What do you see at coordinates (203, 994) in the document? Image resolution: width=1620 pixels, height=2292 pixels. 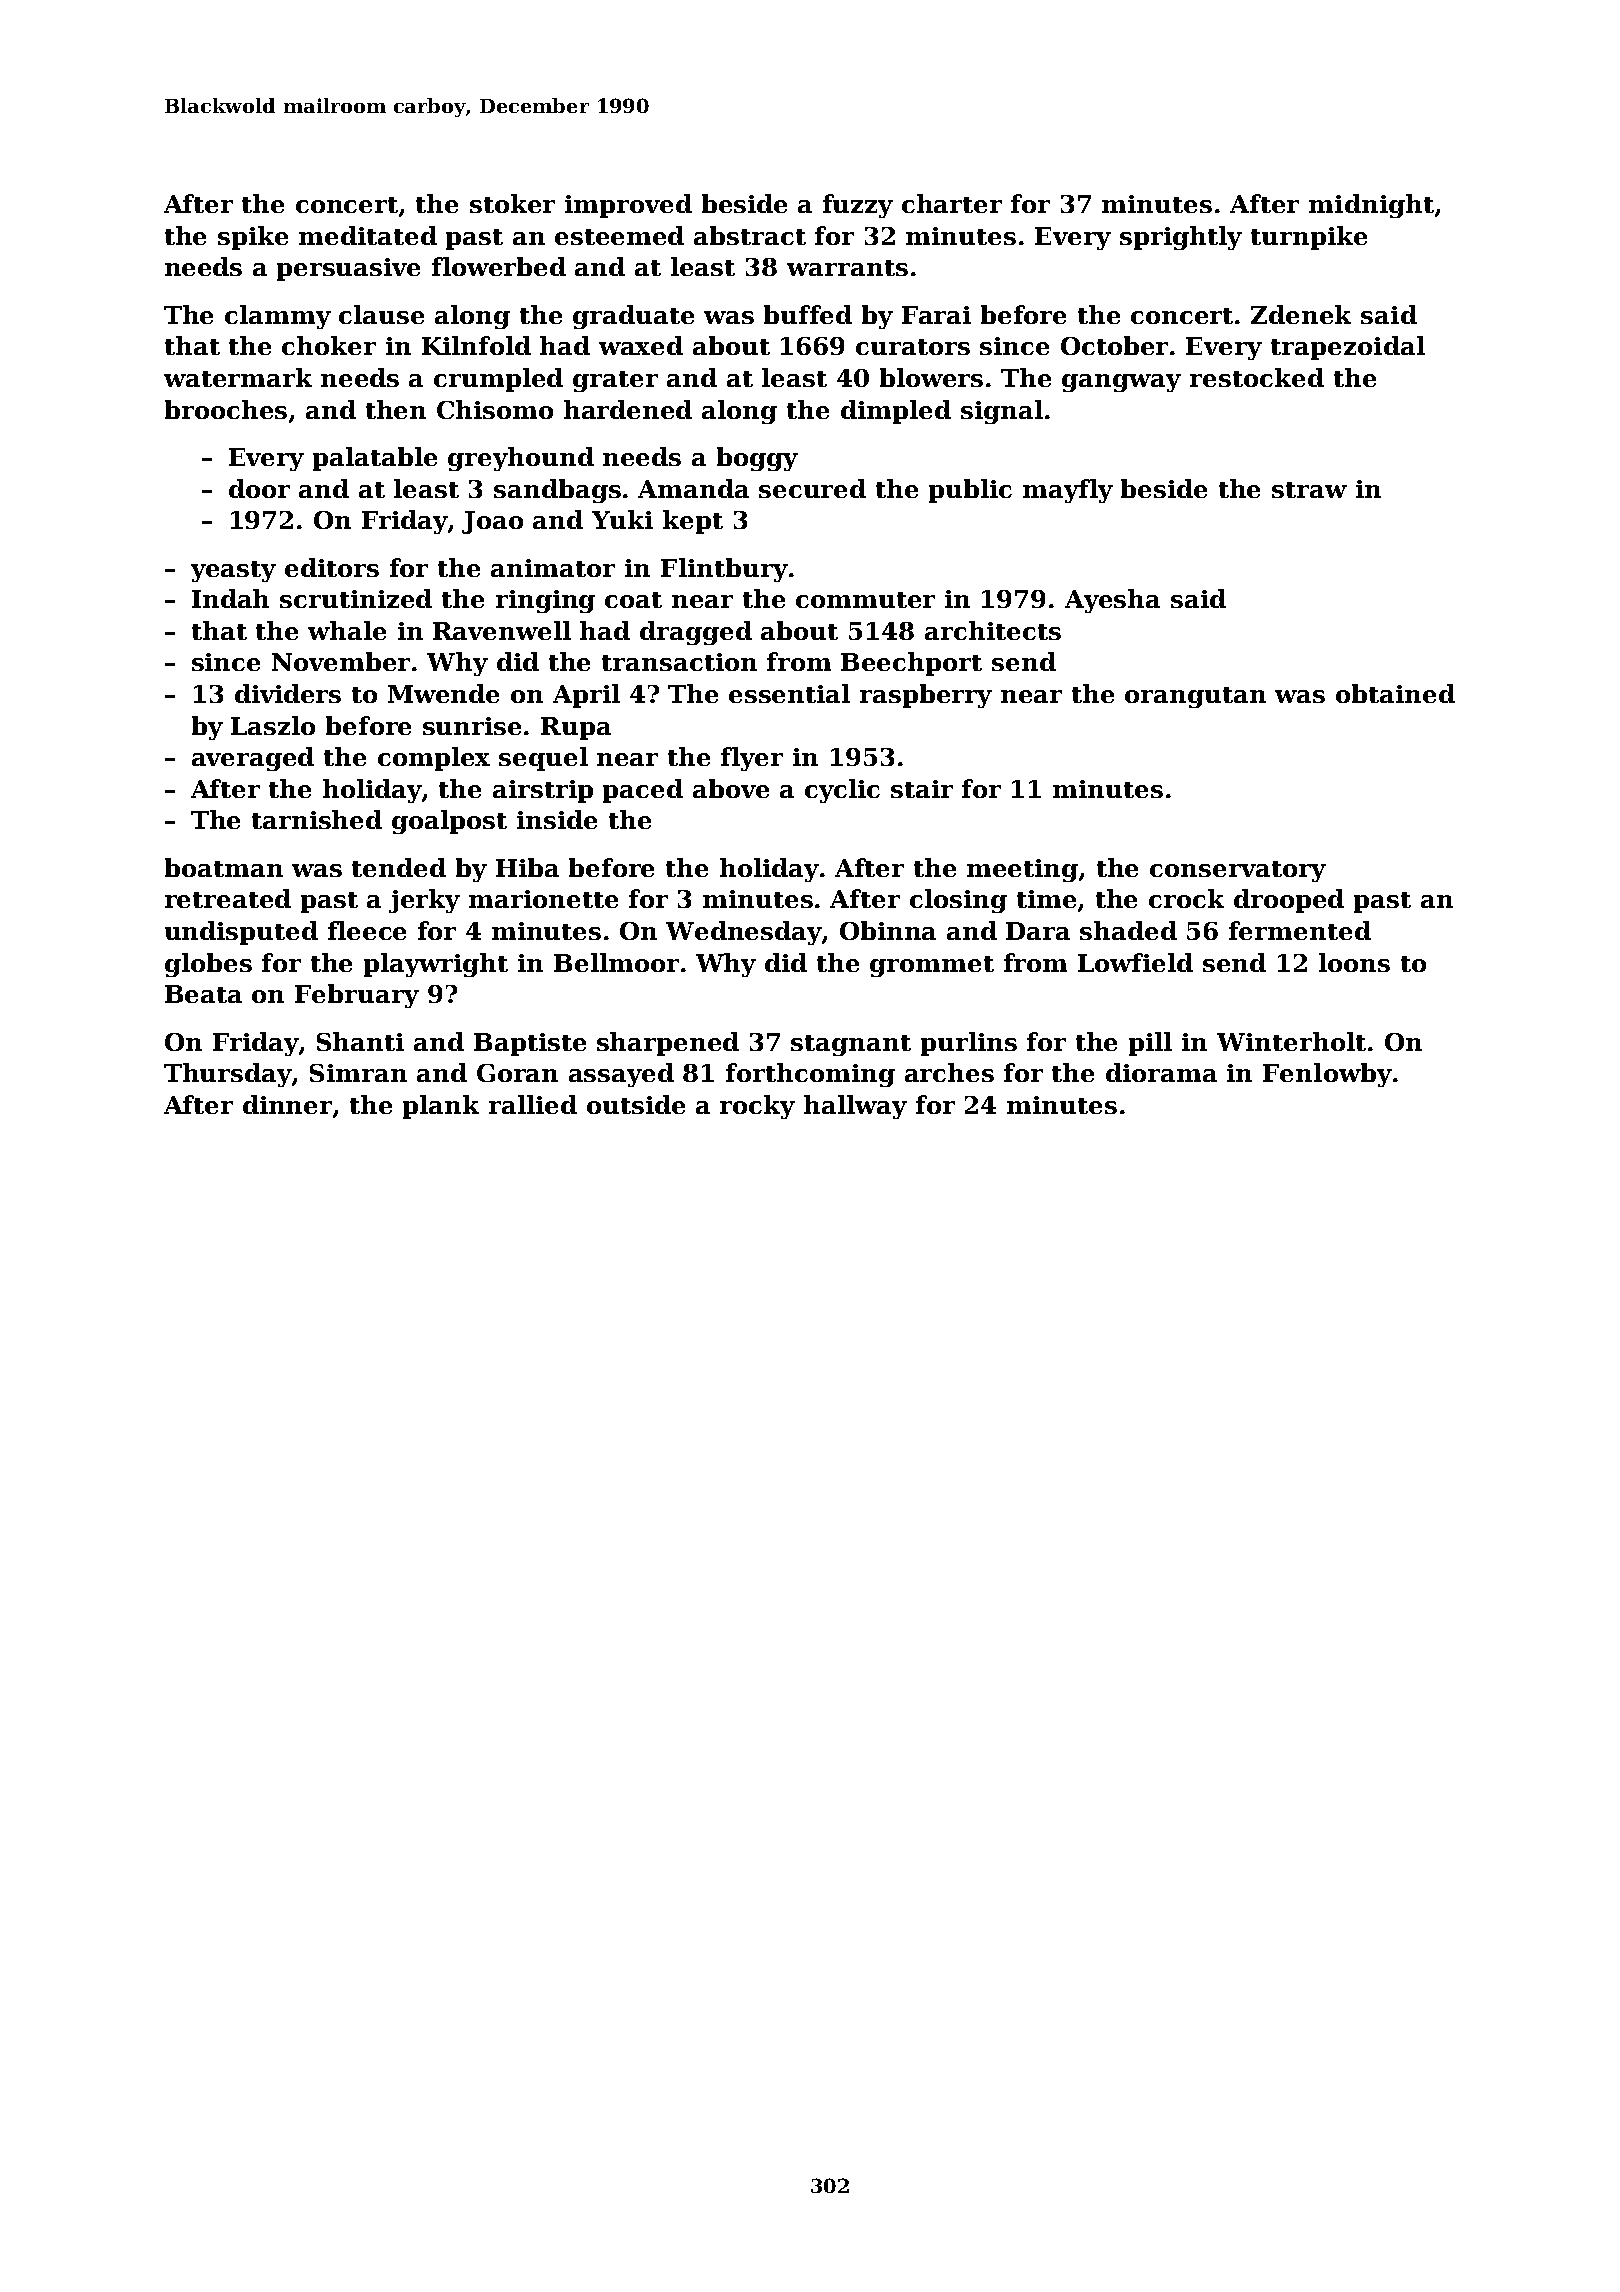 I see `Beata` at bounding box center [203, 994].
